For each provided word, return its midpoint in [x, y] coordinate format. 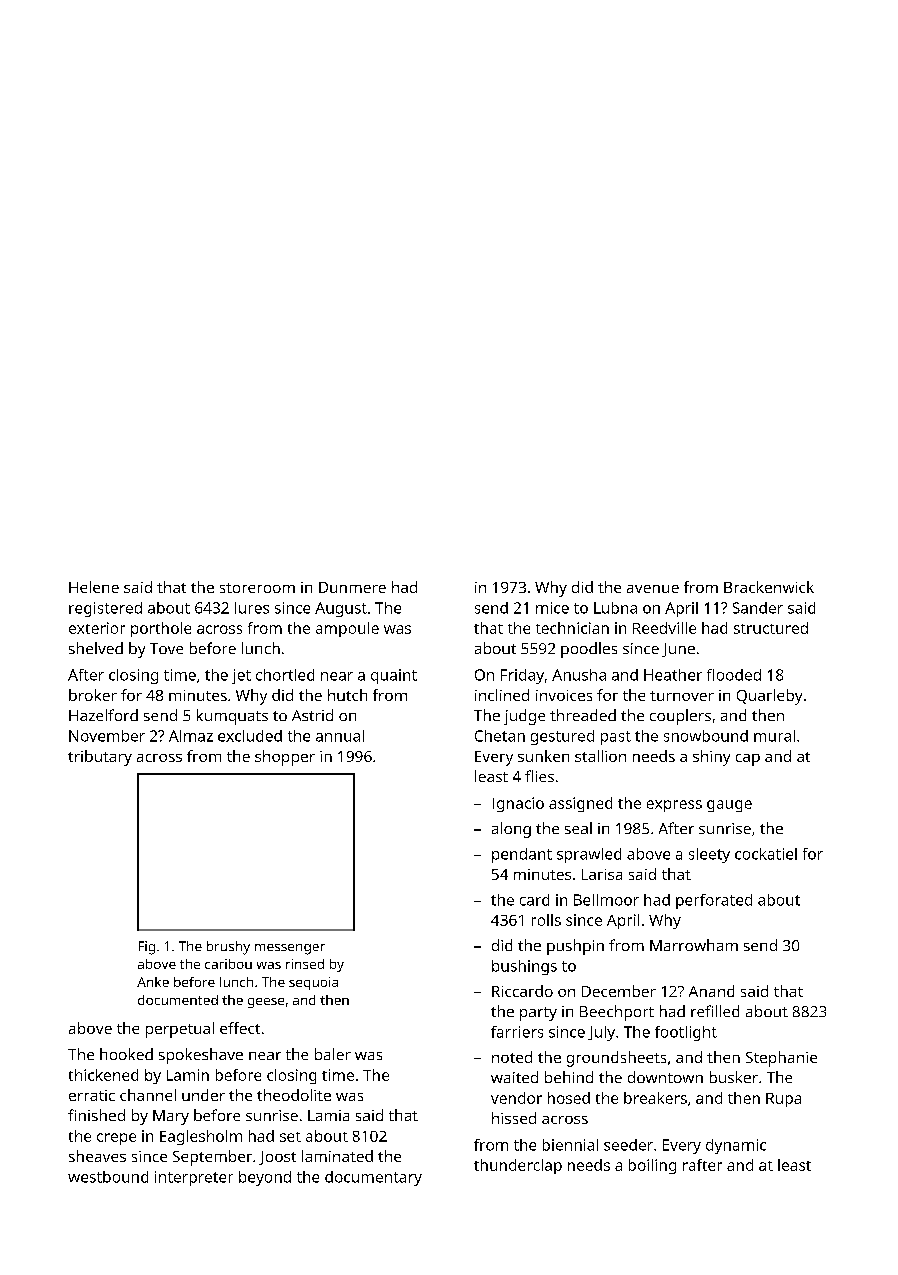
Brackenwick [769, 587]
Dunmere [352, 587]
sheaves [97, 1156]
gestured [562, 737]
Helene [94, 587]
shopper [285, 758]
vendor [516, 1098]
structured [771, 628]
